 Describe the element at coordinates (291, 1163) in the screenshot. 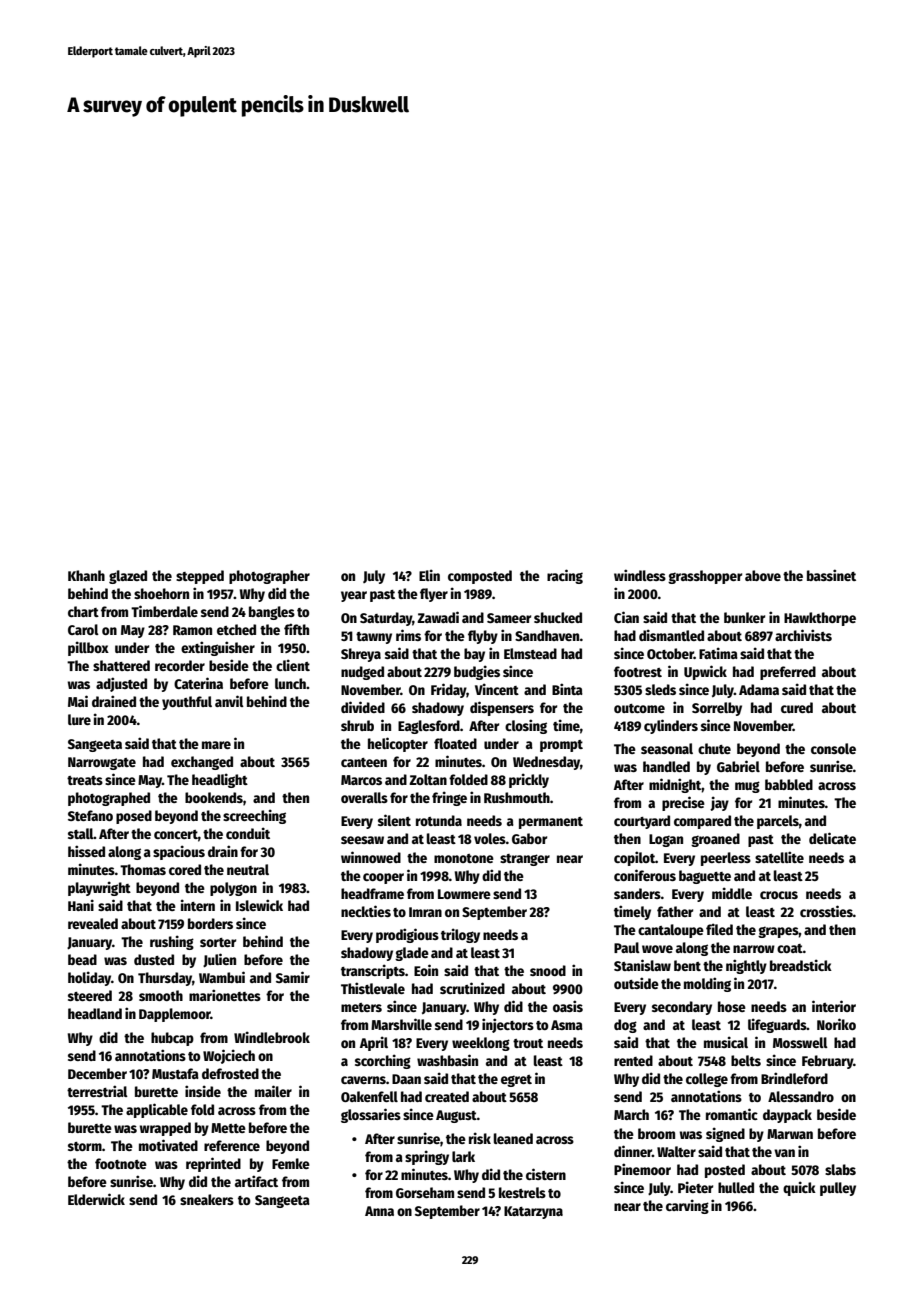

I see `Femke` at that location.
